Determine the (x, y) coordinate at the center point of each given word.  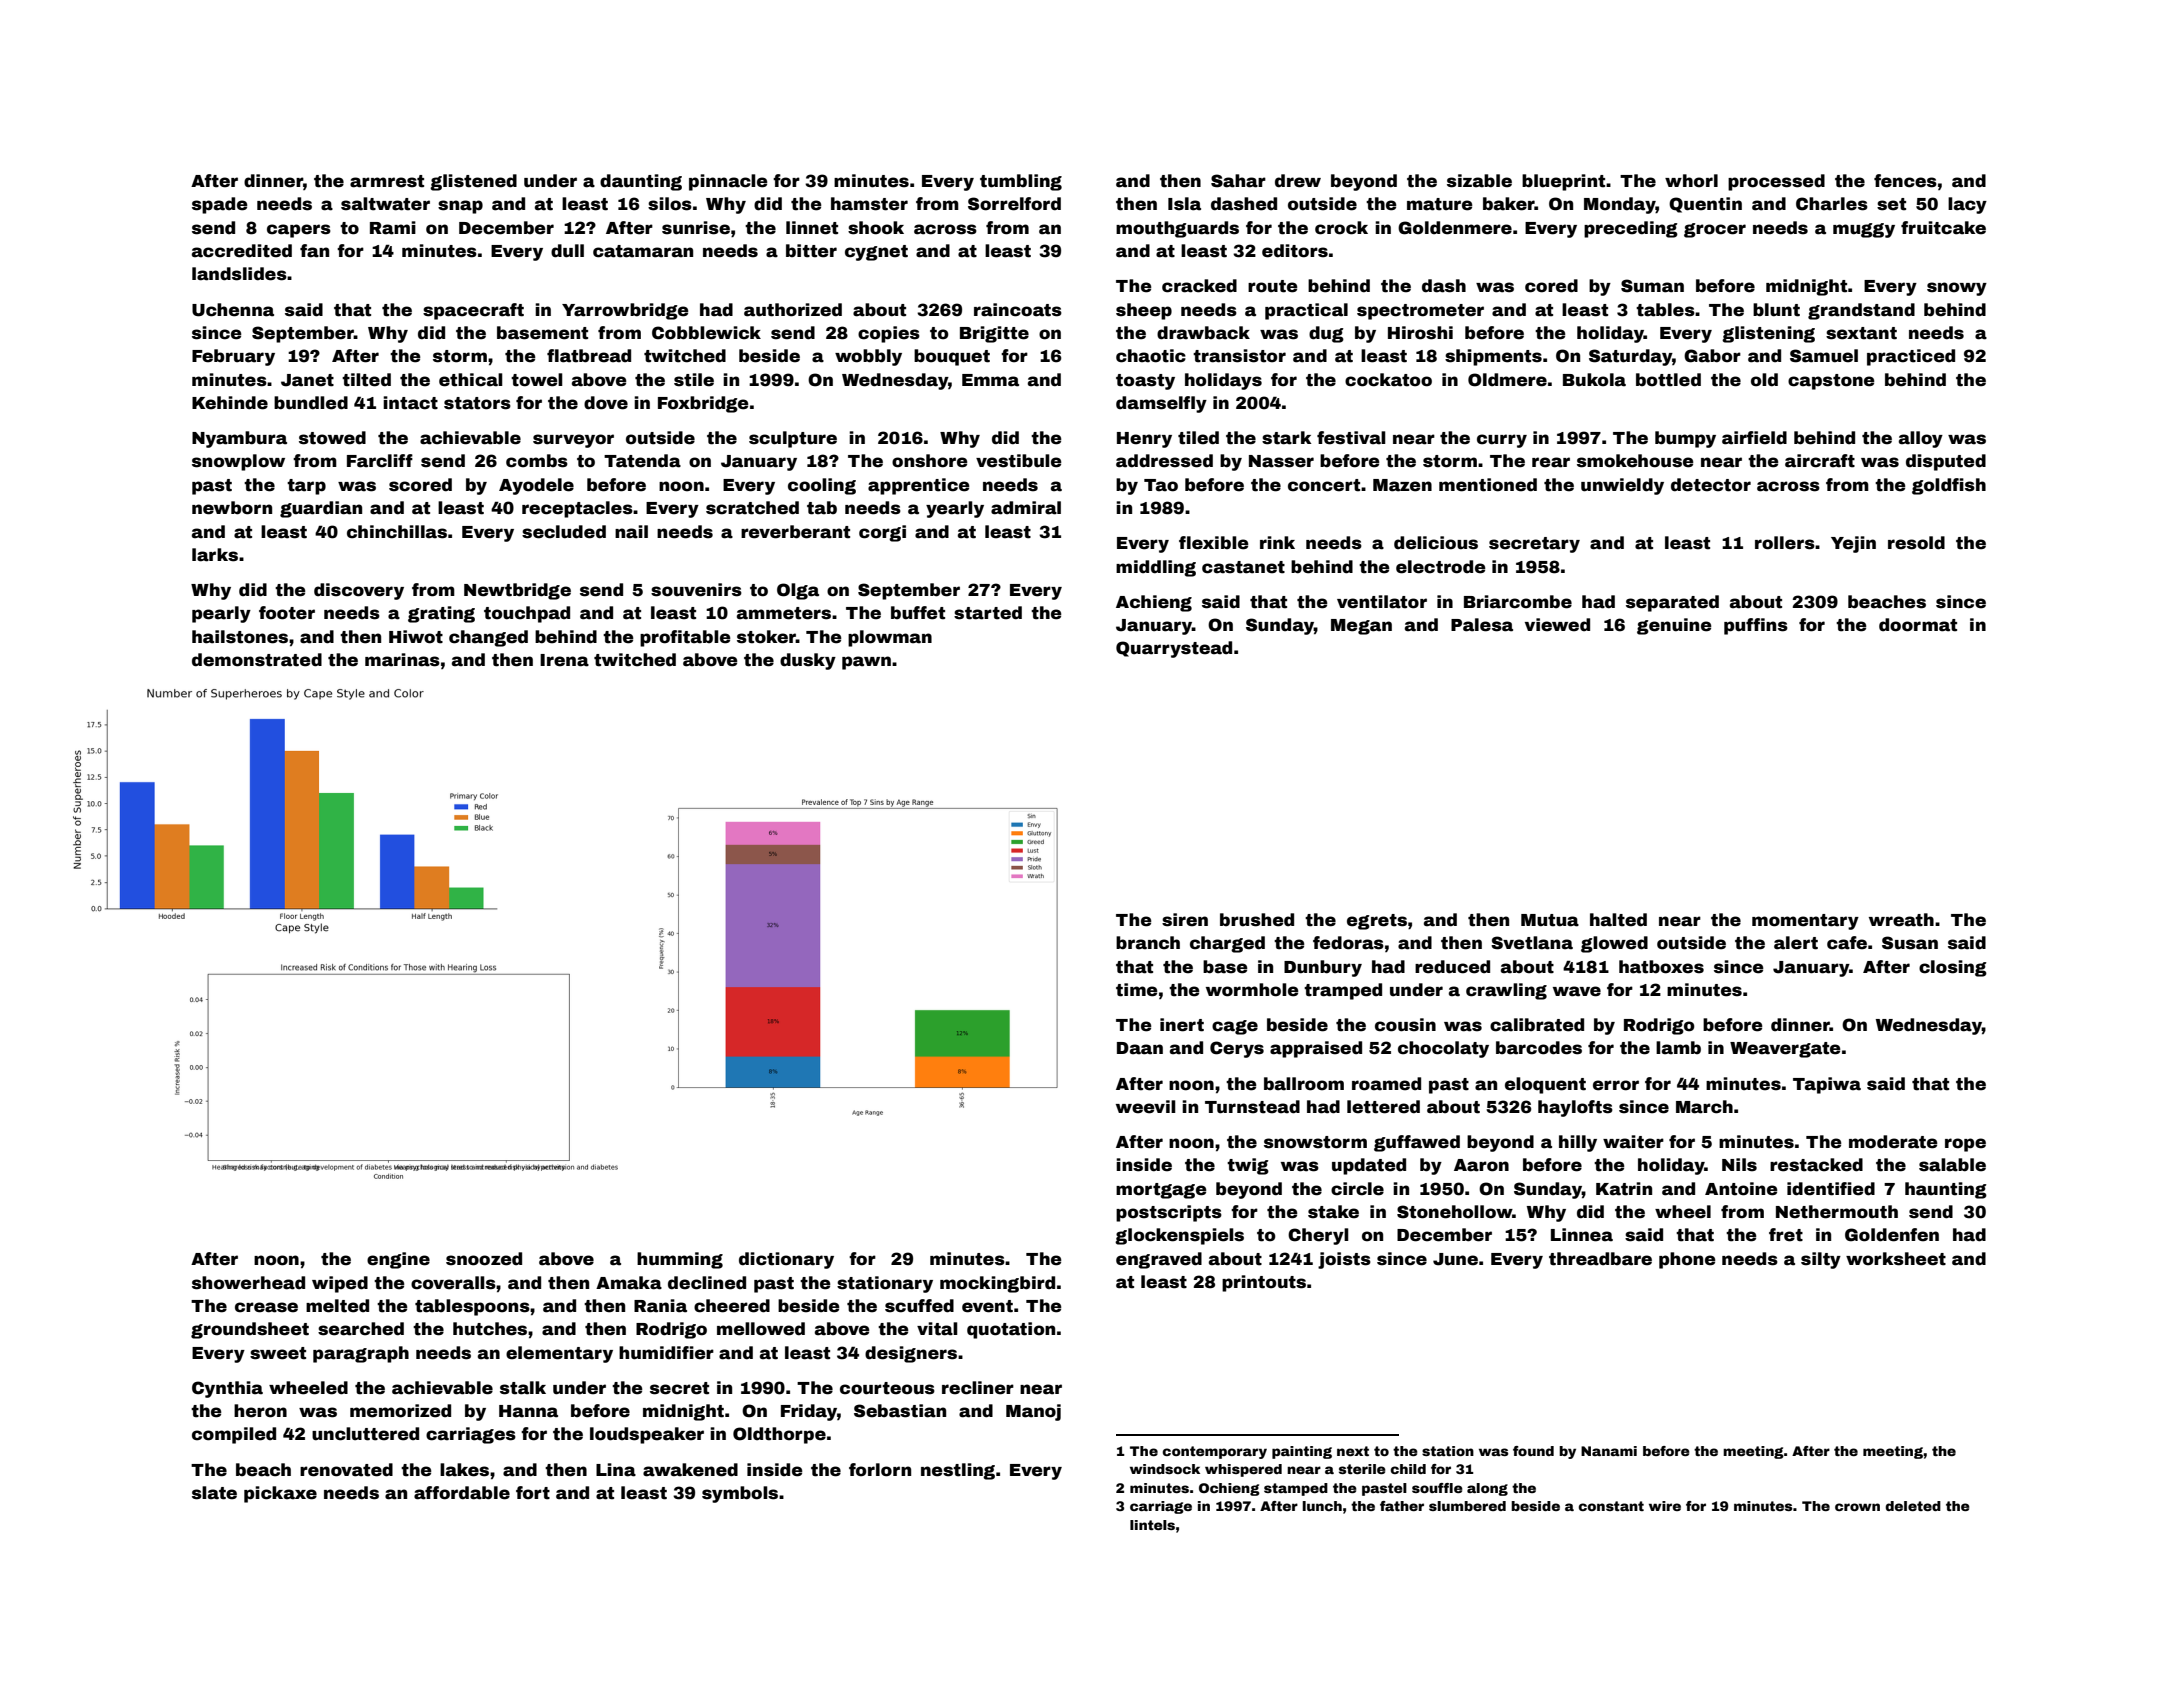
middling (1156, 568)
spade (220, 205)
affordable (462, 1493)
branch (1148, 943)
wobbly (868, 357)
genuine (1674, 626)
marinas (402, 660)
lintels (1152, 1525)
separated (1672, 603)
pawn (866, 663)
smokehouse (1635, 461)
